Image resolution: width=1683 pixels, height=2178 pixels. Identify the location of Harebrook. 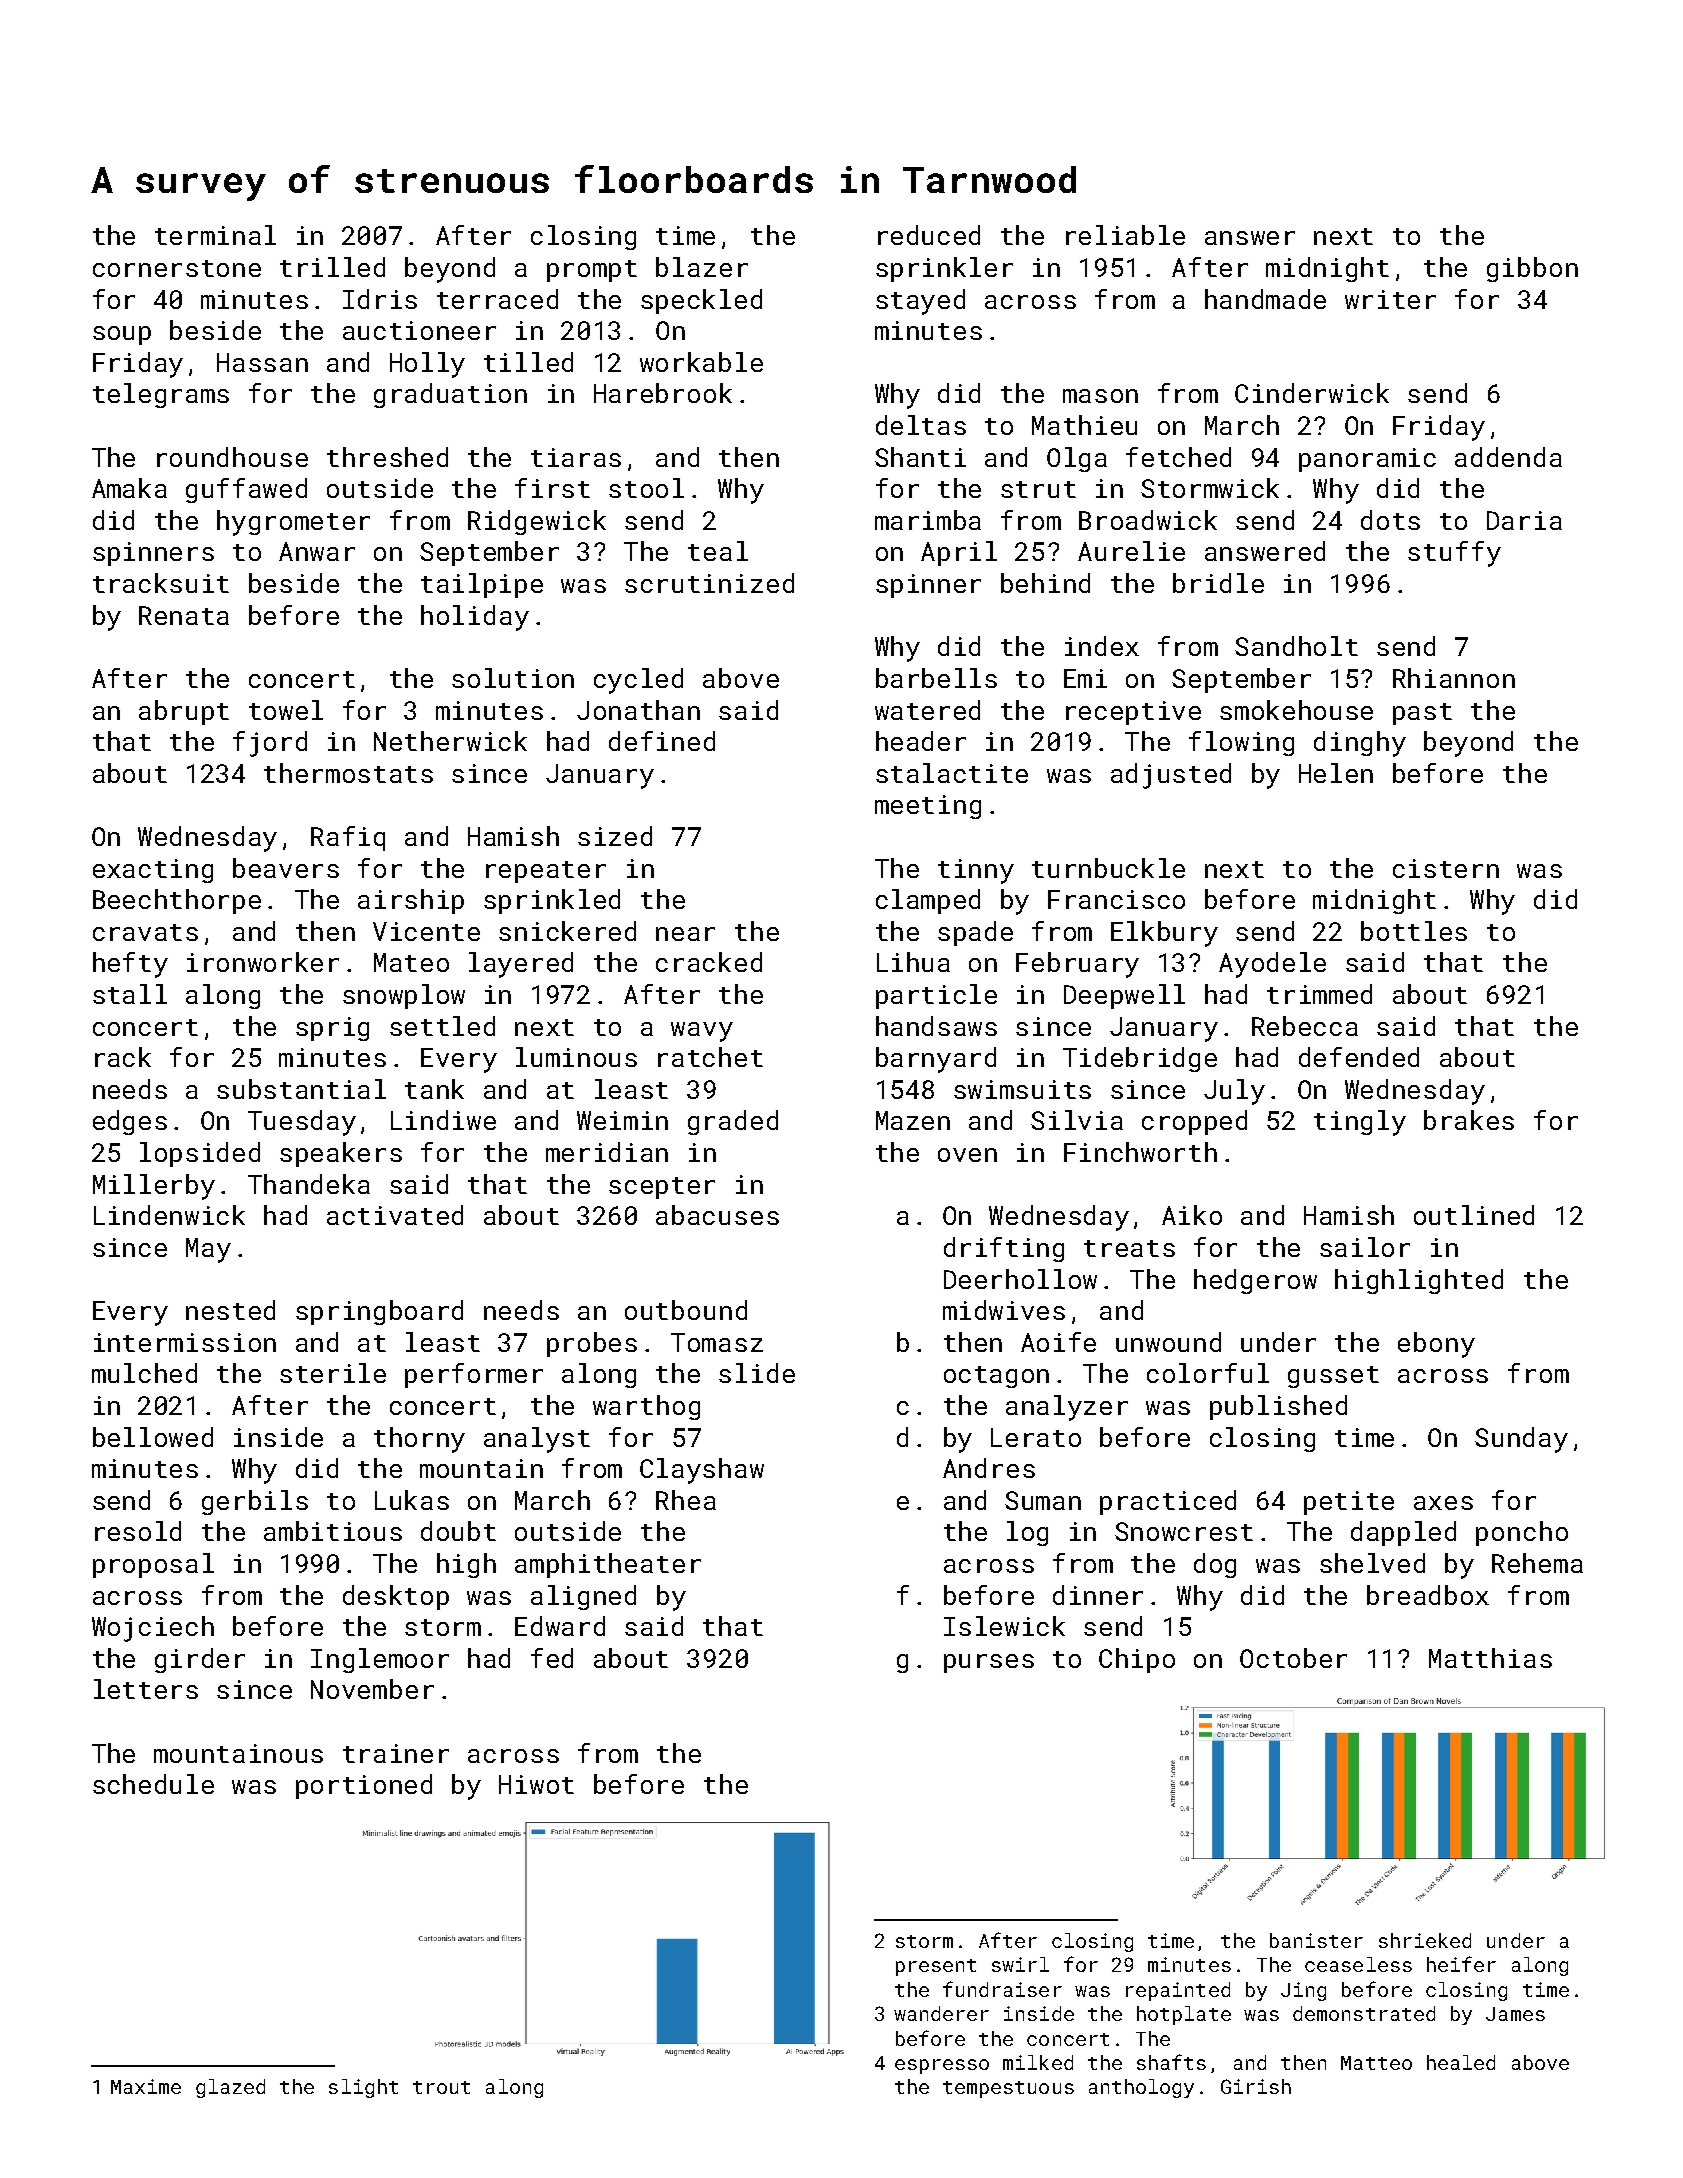
(663, 393).
